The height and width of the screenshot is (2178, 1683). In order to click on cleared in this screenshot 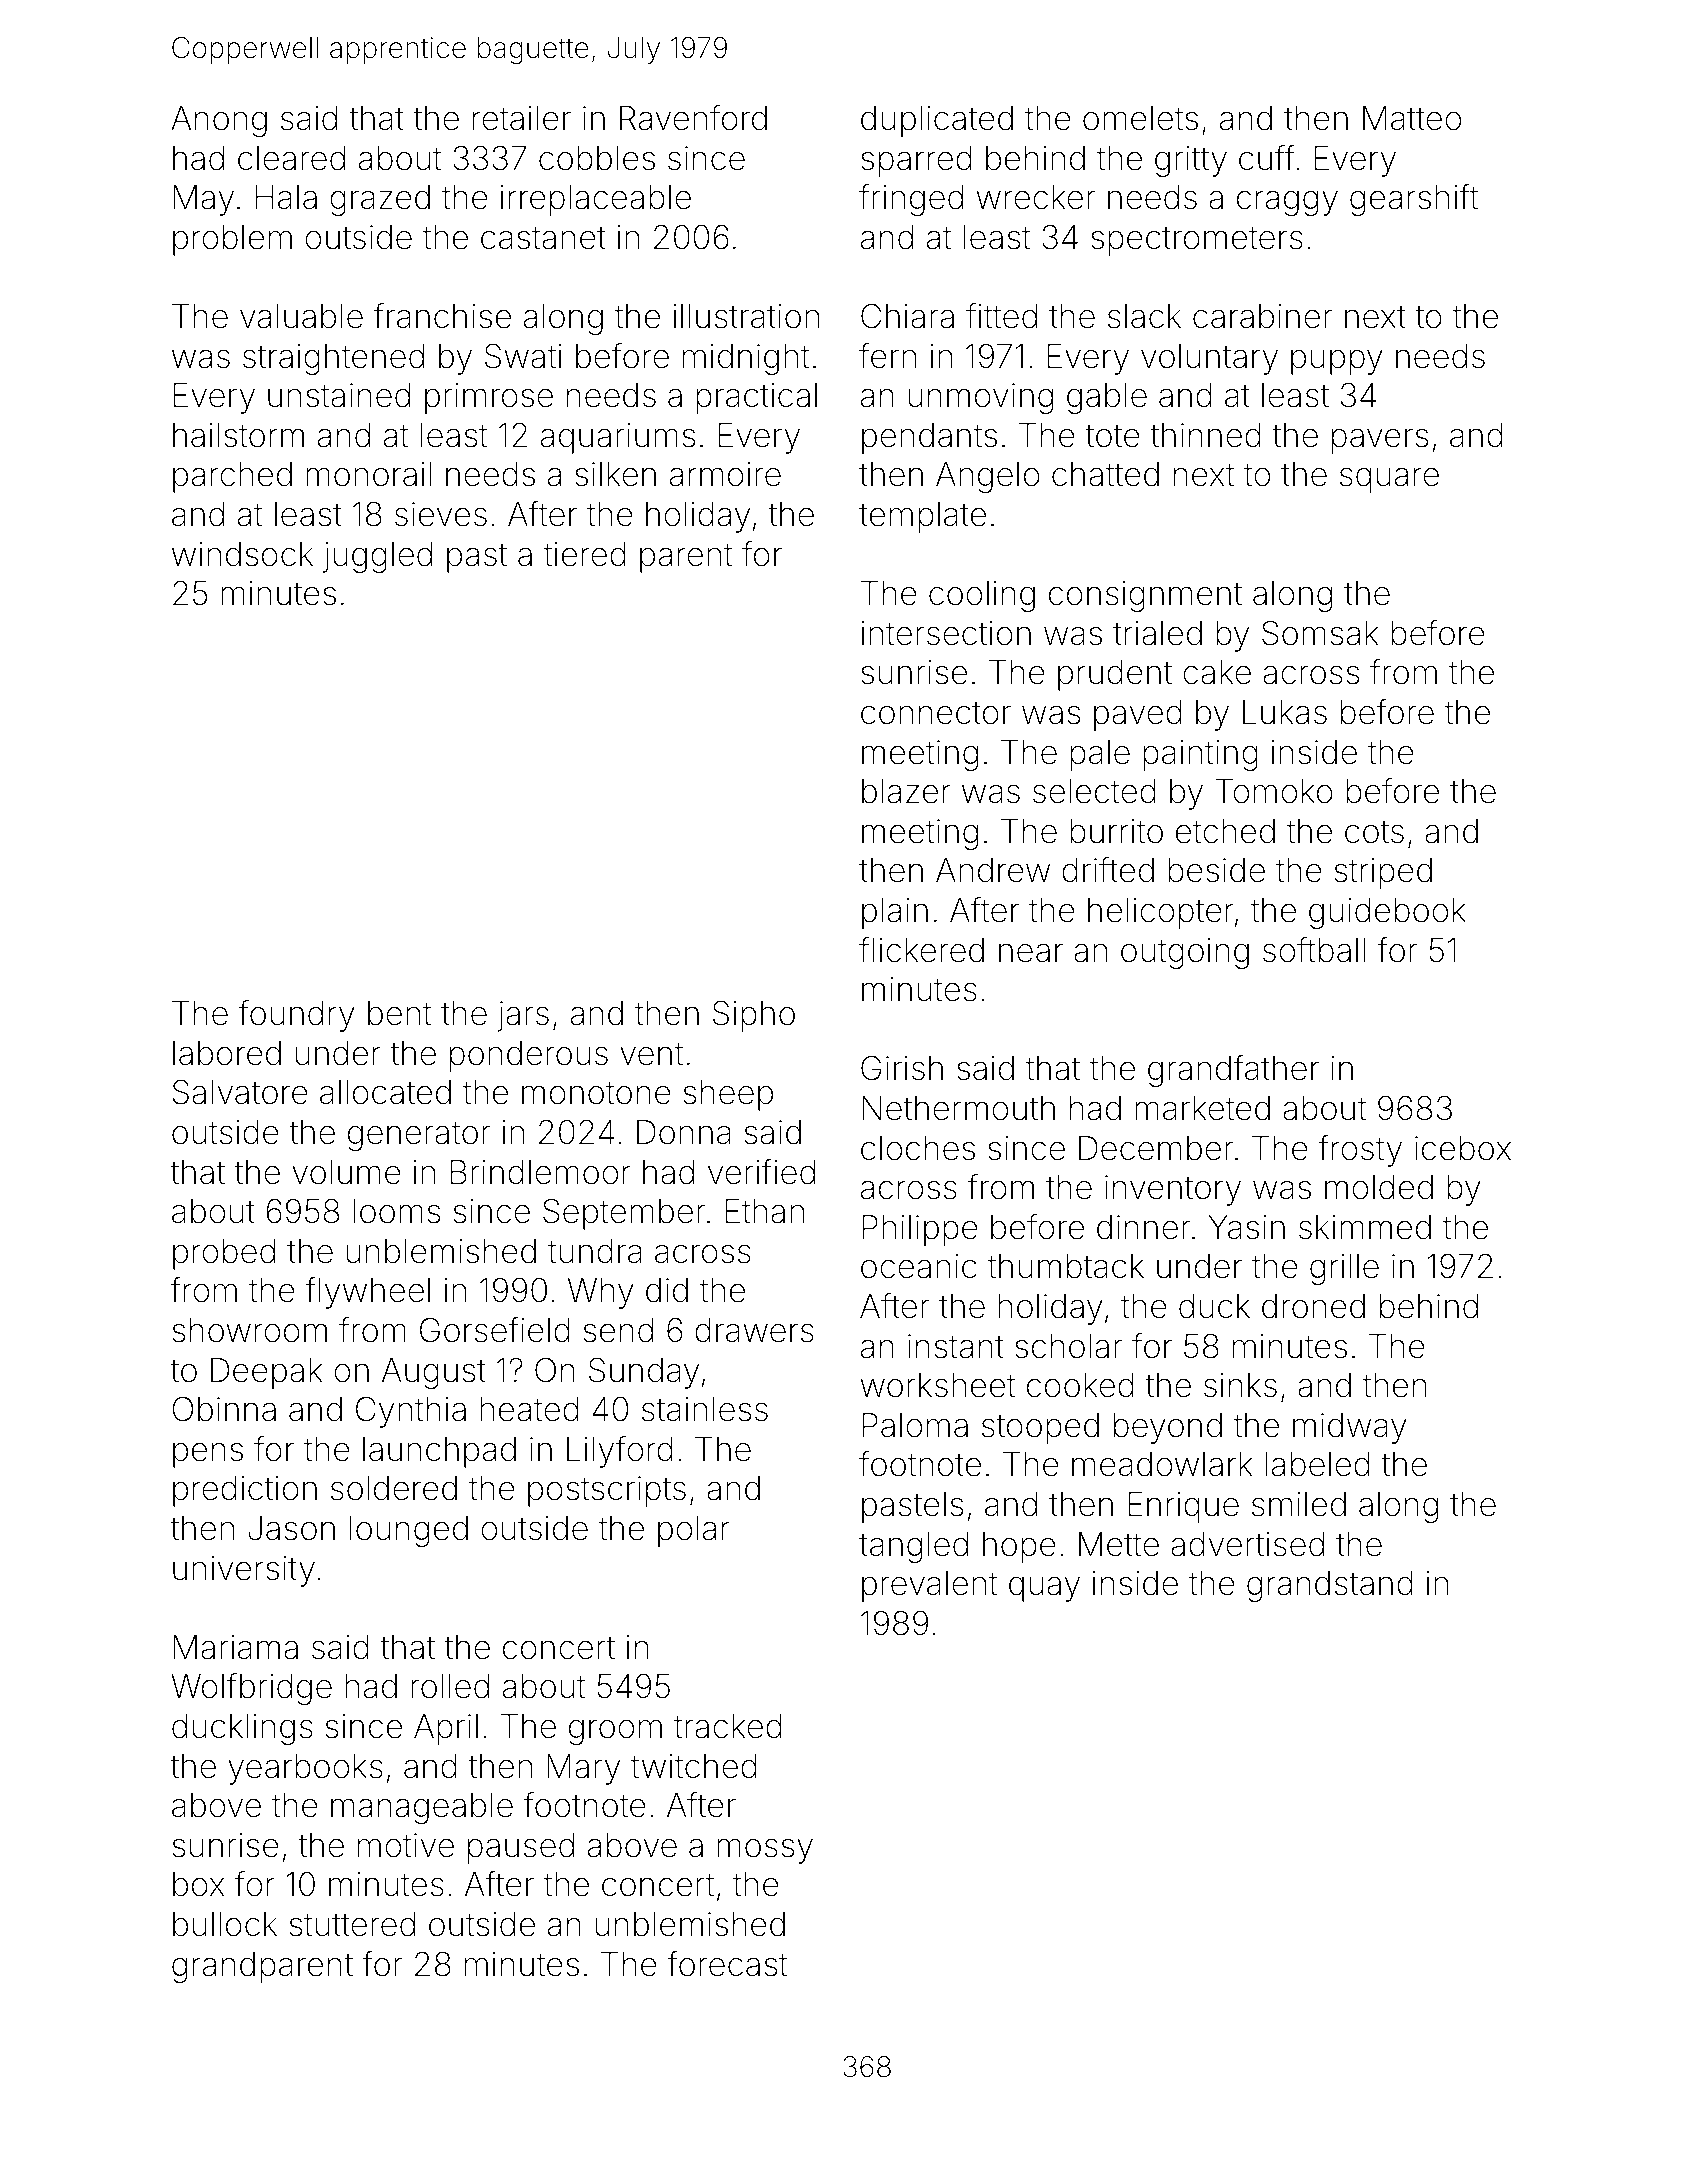, I will do `click(291, 158)`.
